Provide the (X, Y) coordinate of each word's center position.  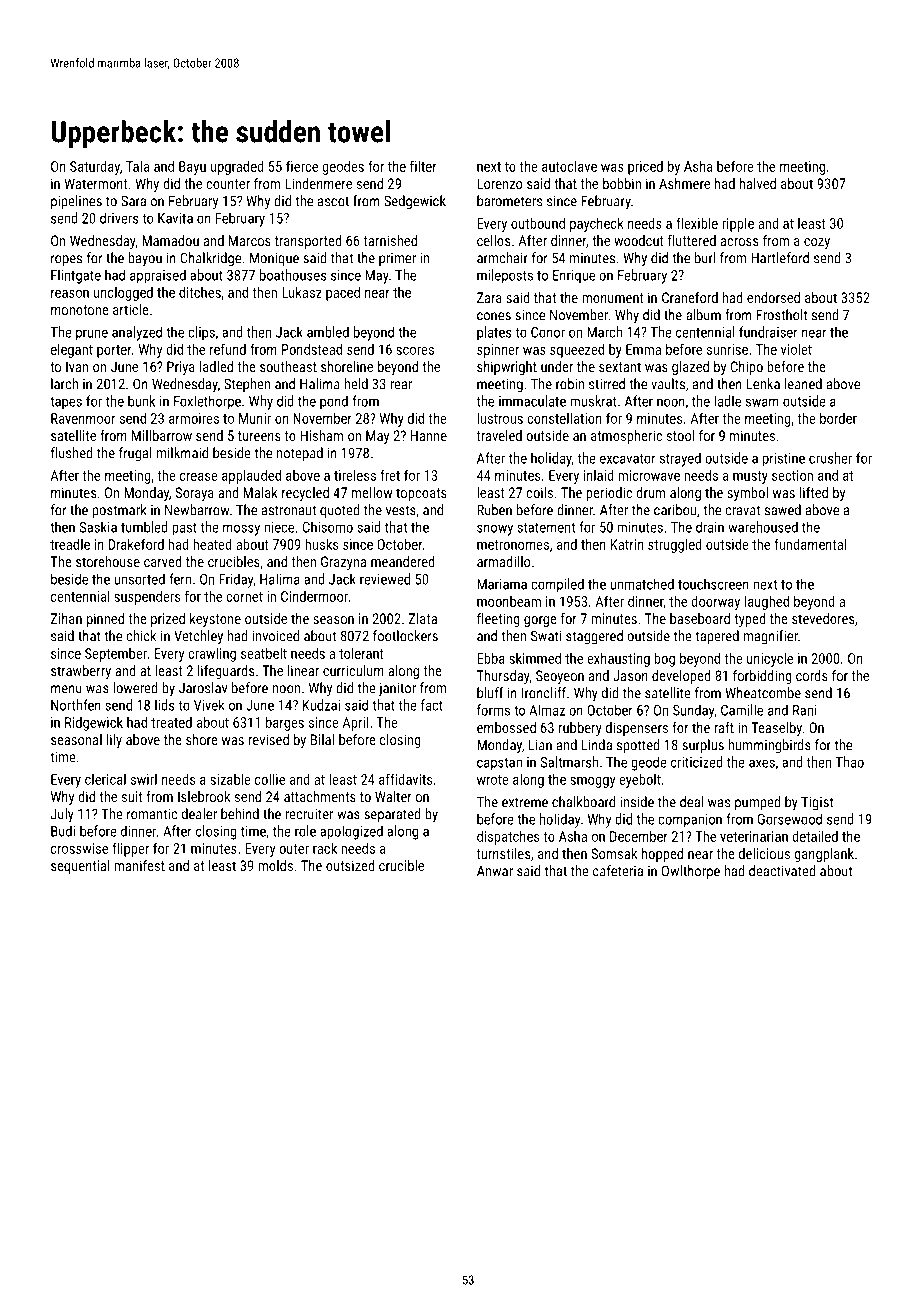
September (116, 655)
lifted (814, 492)
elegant (72, 350)
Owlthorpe (691, 872)
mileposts (505, 276)
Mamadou (170, 240)
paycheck (597, 224)
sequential (80, 867)
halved (758, 183)
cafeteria (618, 871)
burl (705, 258)
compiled (557, 585)
